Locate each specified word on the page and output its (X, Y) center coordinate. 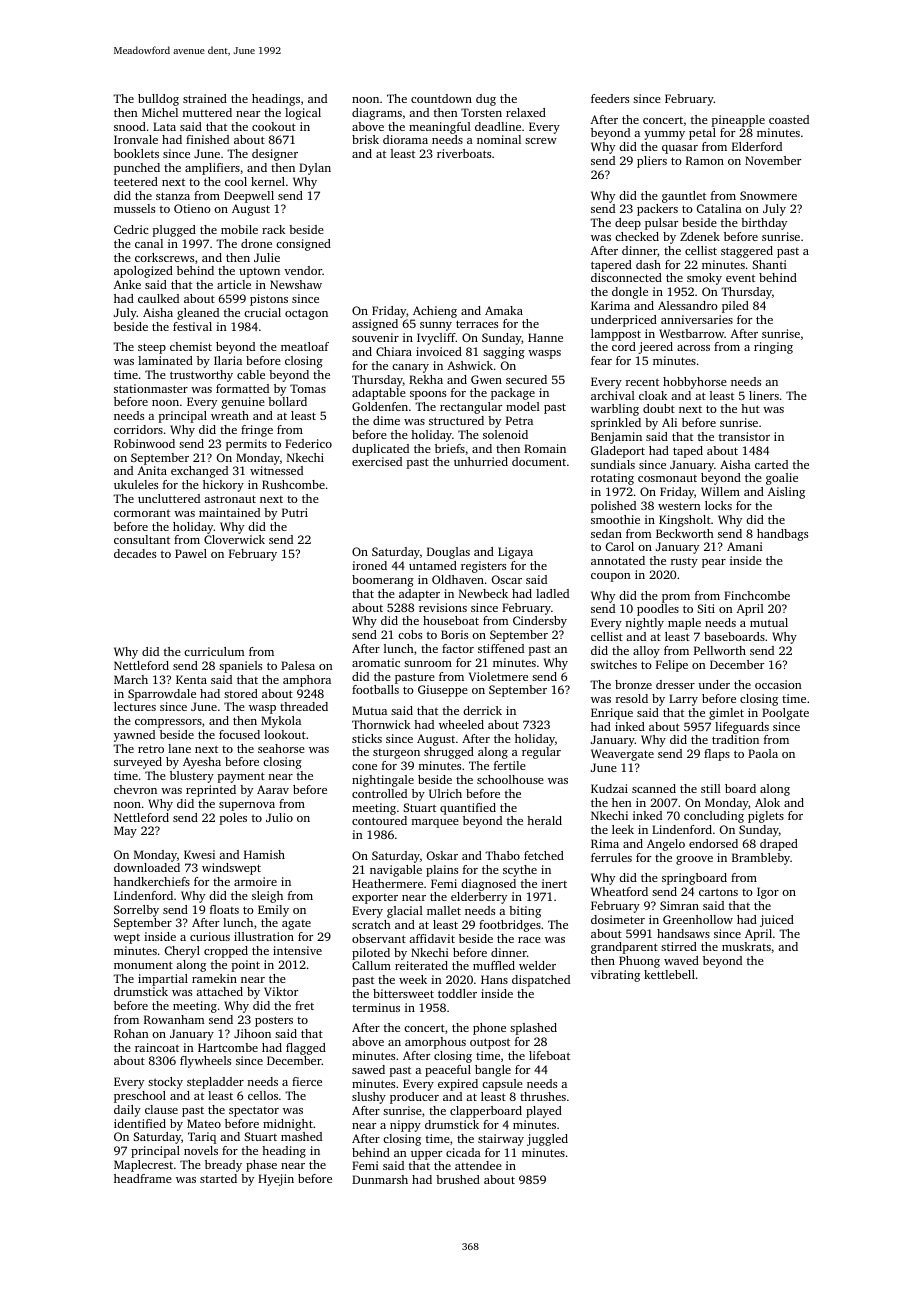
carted (771, 464)
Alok (767, 802)
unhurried (481, 461)
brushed (458, 1179)
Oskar (442, 855)
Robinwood (144, 443)
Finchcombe (757, 595)
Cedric (131, 229)
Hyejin (276, 1180)
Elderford (757, 146)
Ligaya (515, 553)
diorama (405, 139)
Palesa (298, 665)
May (125, 832)
